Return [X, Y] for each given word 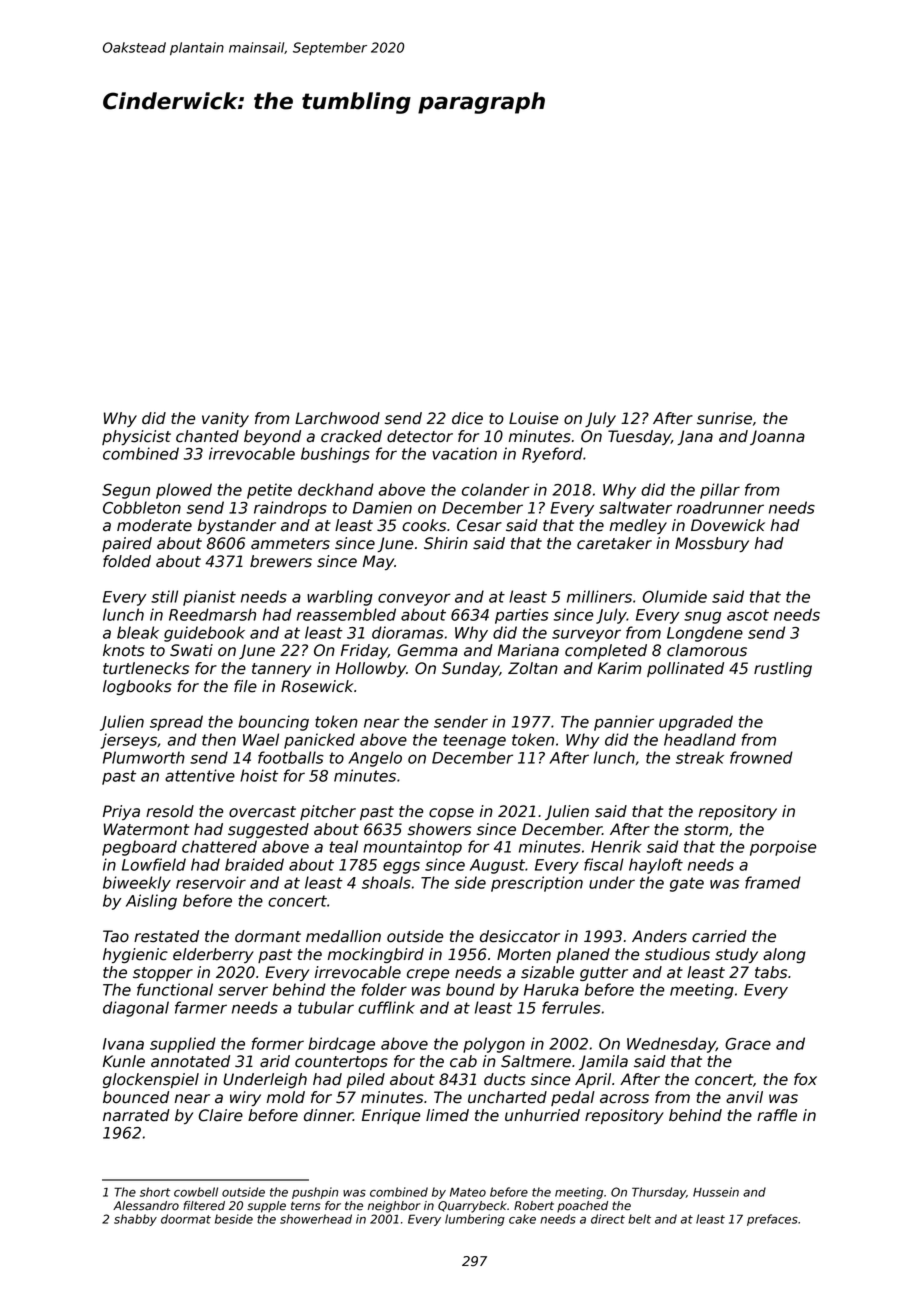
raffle [777, 1115]
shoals [386, 882]
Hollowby [371, 669]
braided [254, 864]
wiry [245, 1098]
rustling [783, 669]
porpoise [783, 848]
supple [266, 1207]
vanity [225, 419]
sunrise [724, 418]
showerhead [316, 1219]
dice [467, 418]
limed [447, 1115]
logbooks [137, 687]
